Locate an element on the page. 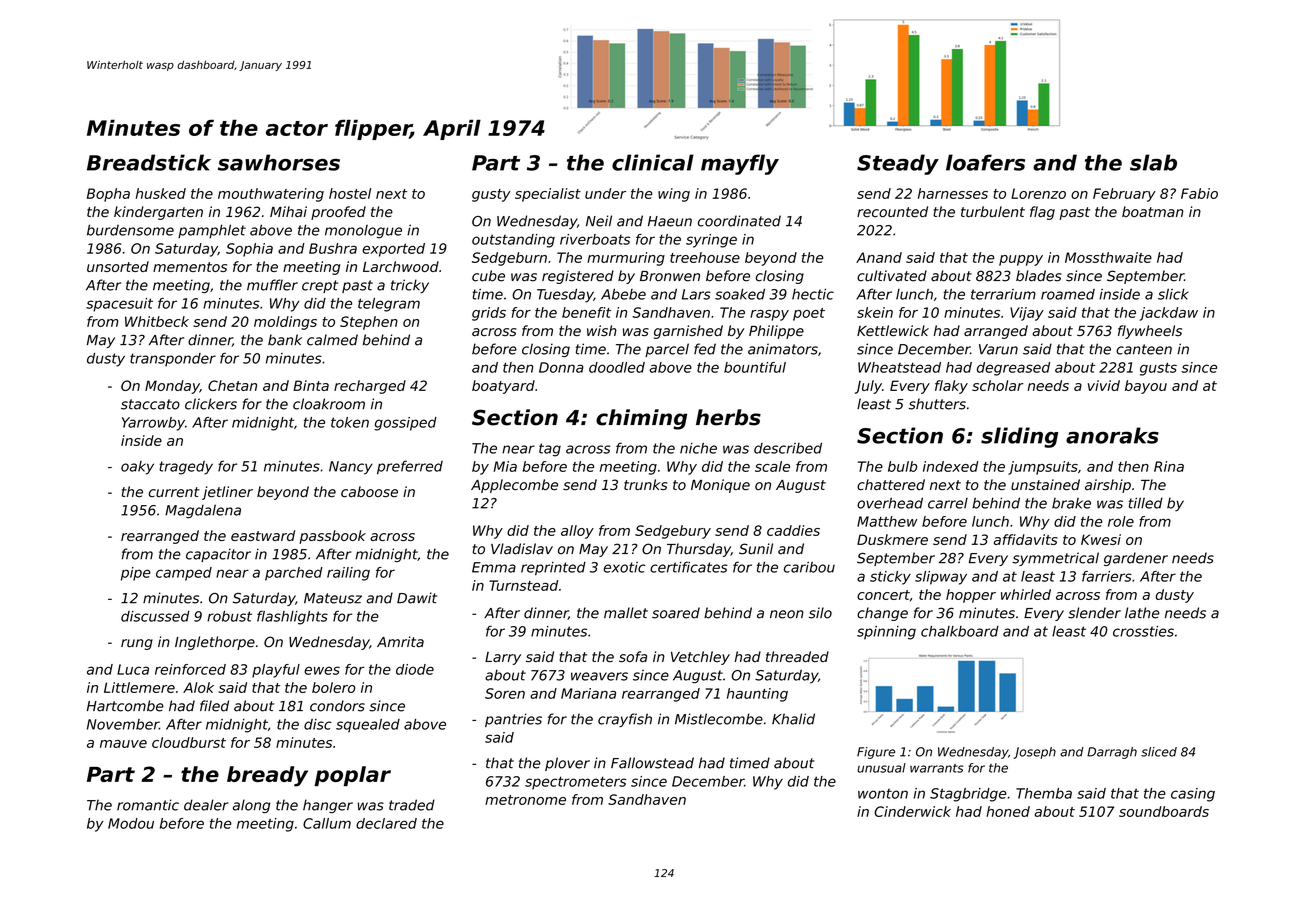 This document has height=924, width=1308. soundboards is located at coordinates (1164, 811).
